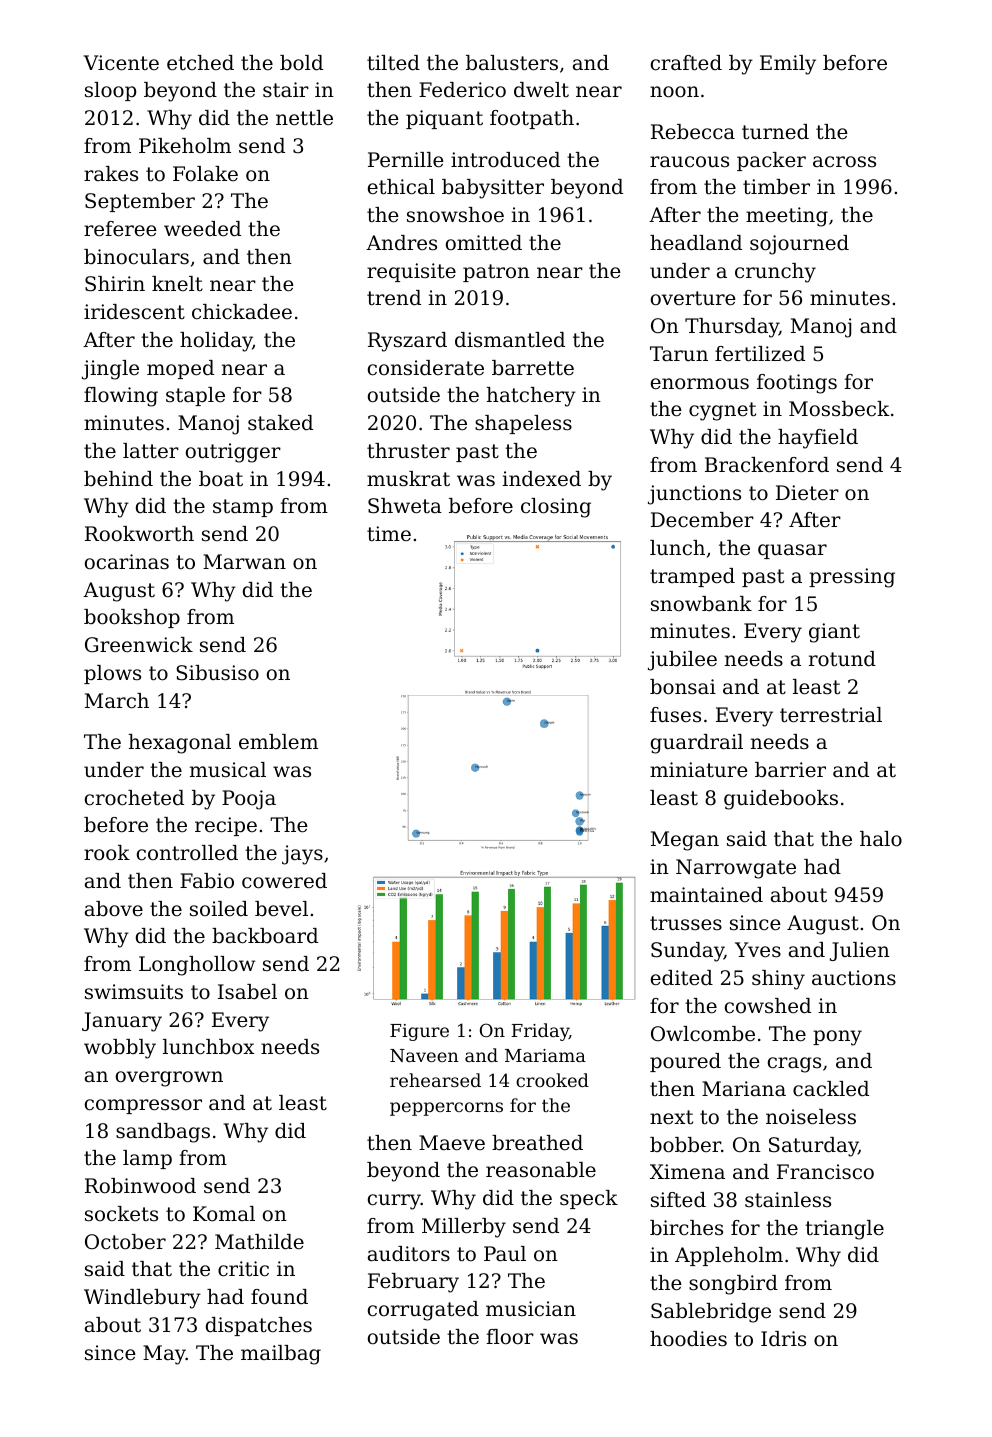 The image size is (992, 1437). What do you see at coordinates (788, 65) in the page?
I see `Emily` at bounding box center [788, 65].
